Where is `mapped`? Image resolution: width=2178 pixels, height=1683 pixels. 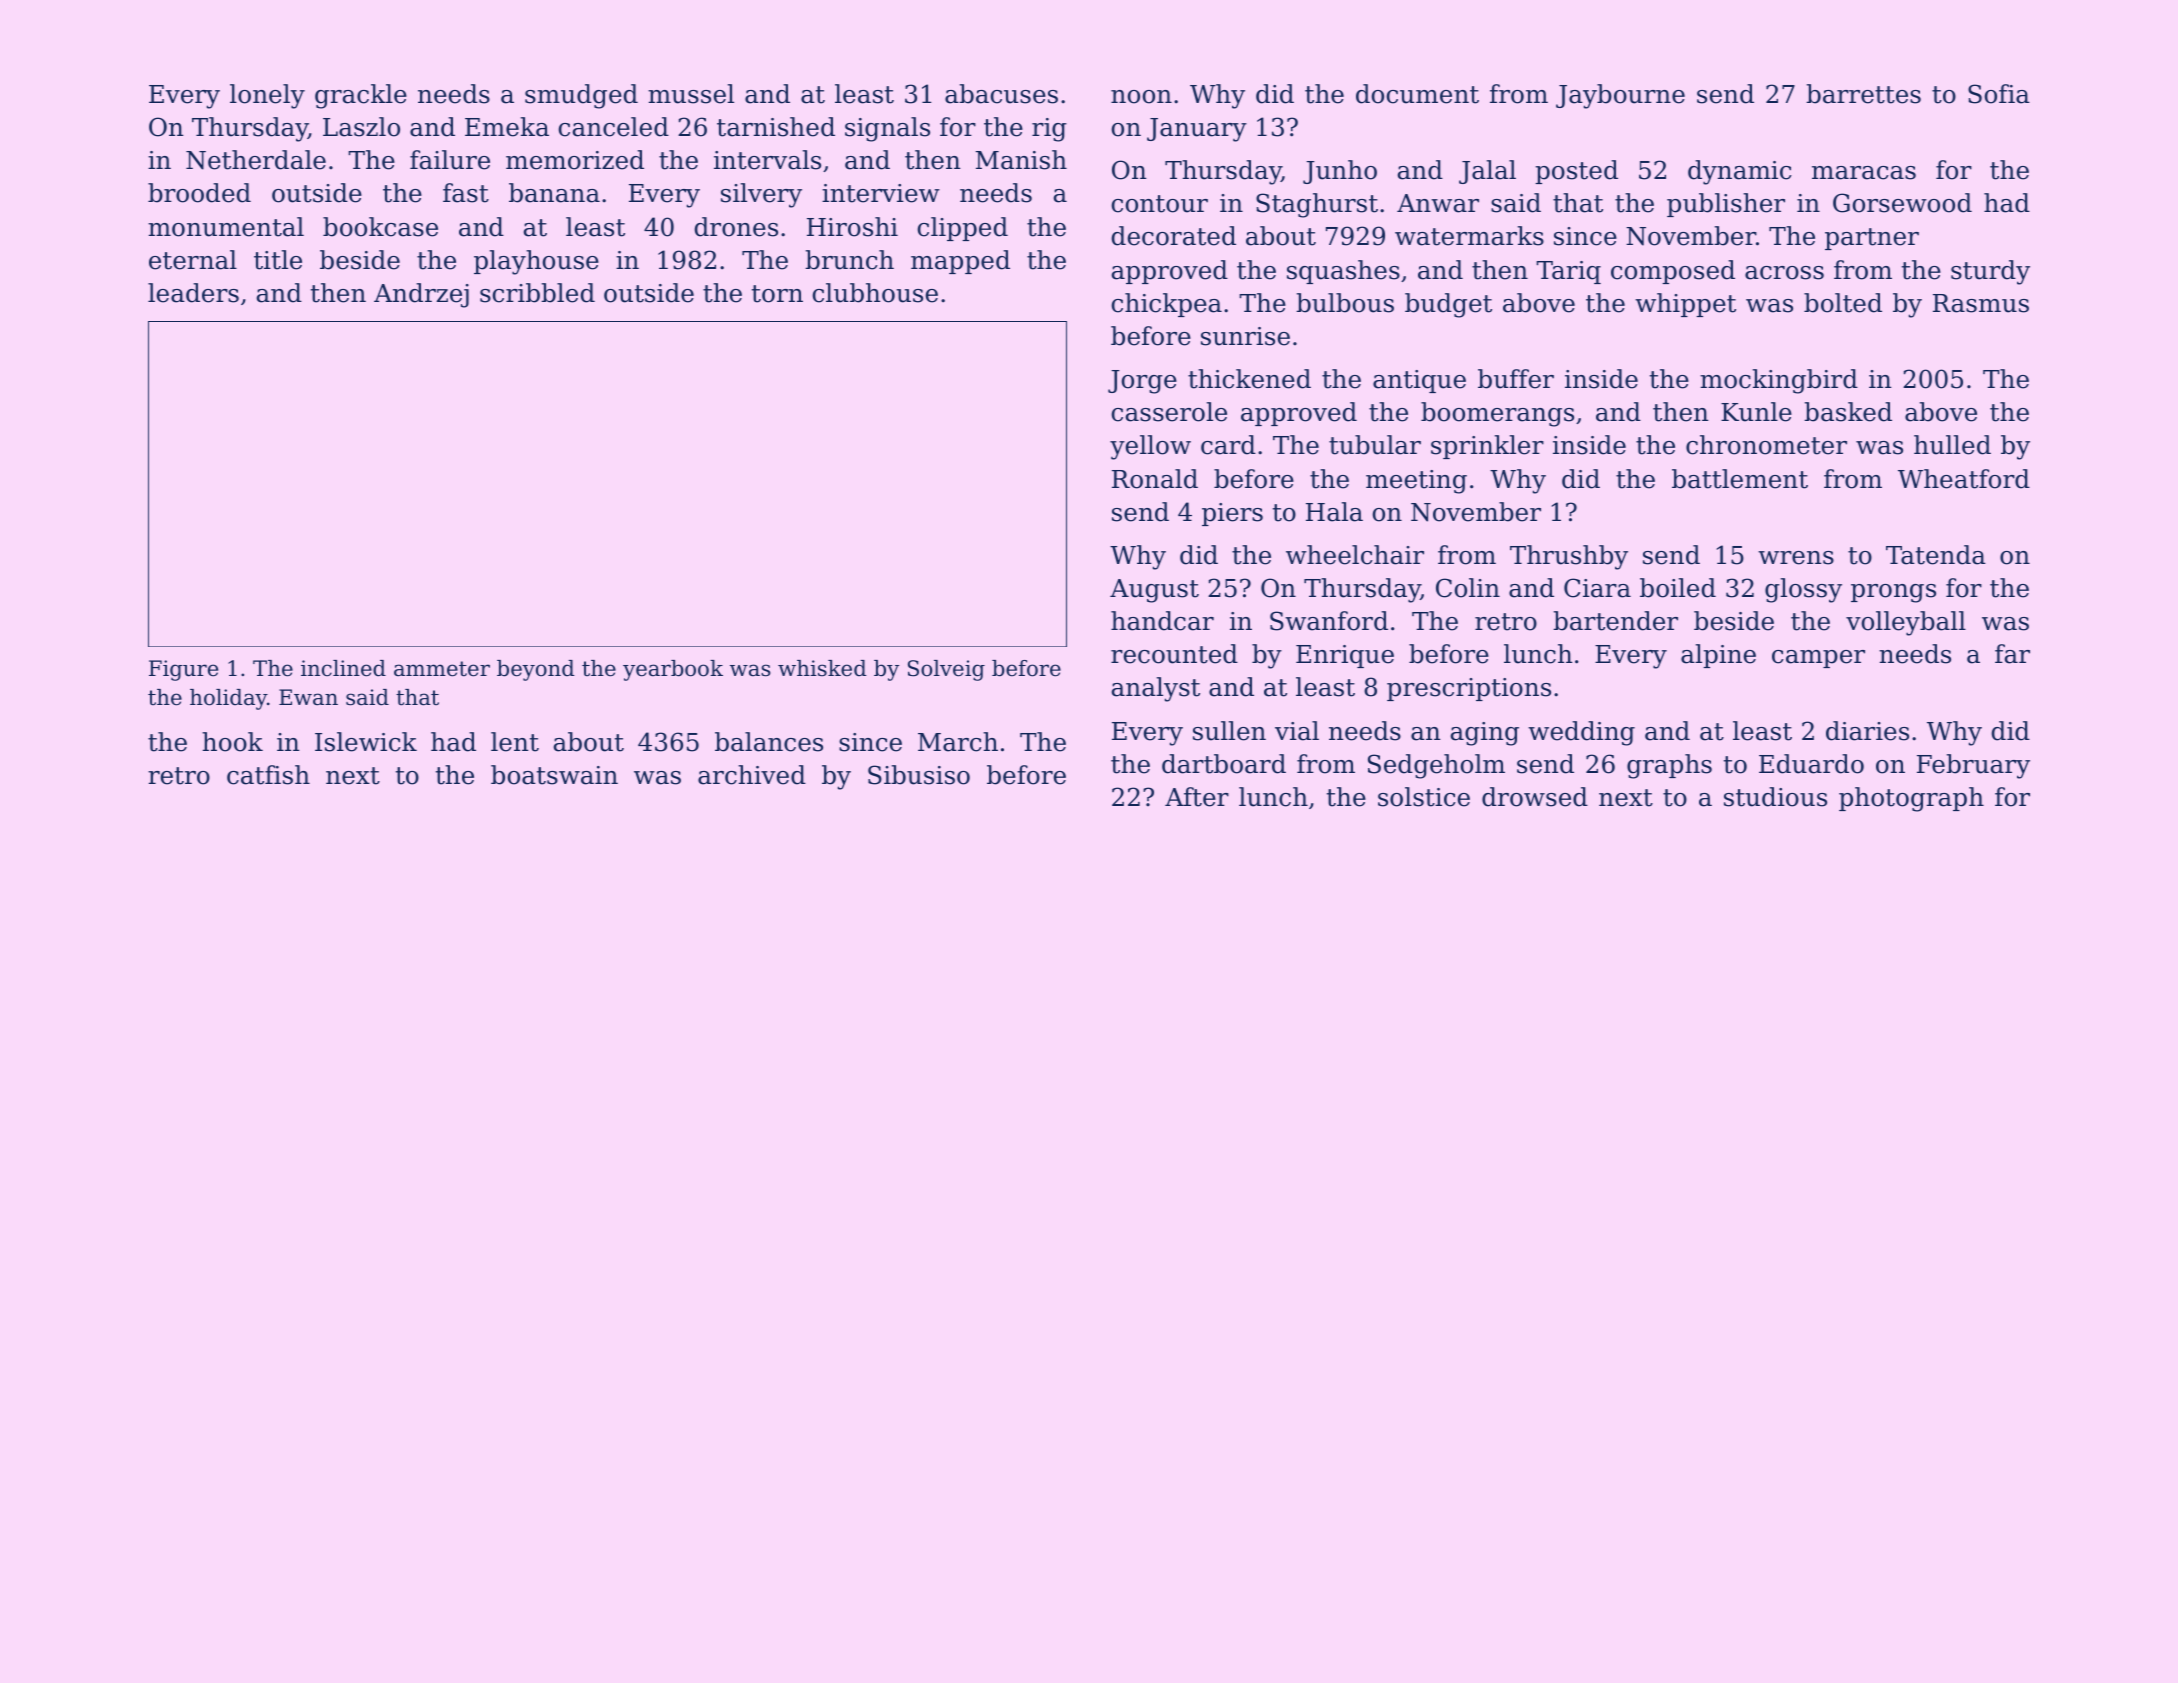
mapped is located at coordinates (960, 262).
